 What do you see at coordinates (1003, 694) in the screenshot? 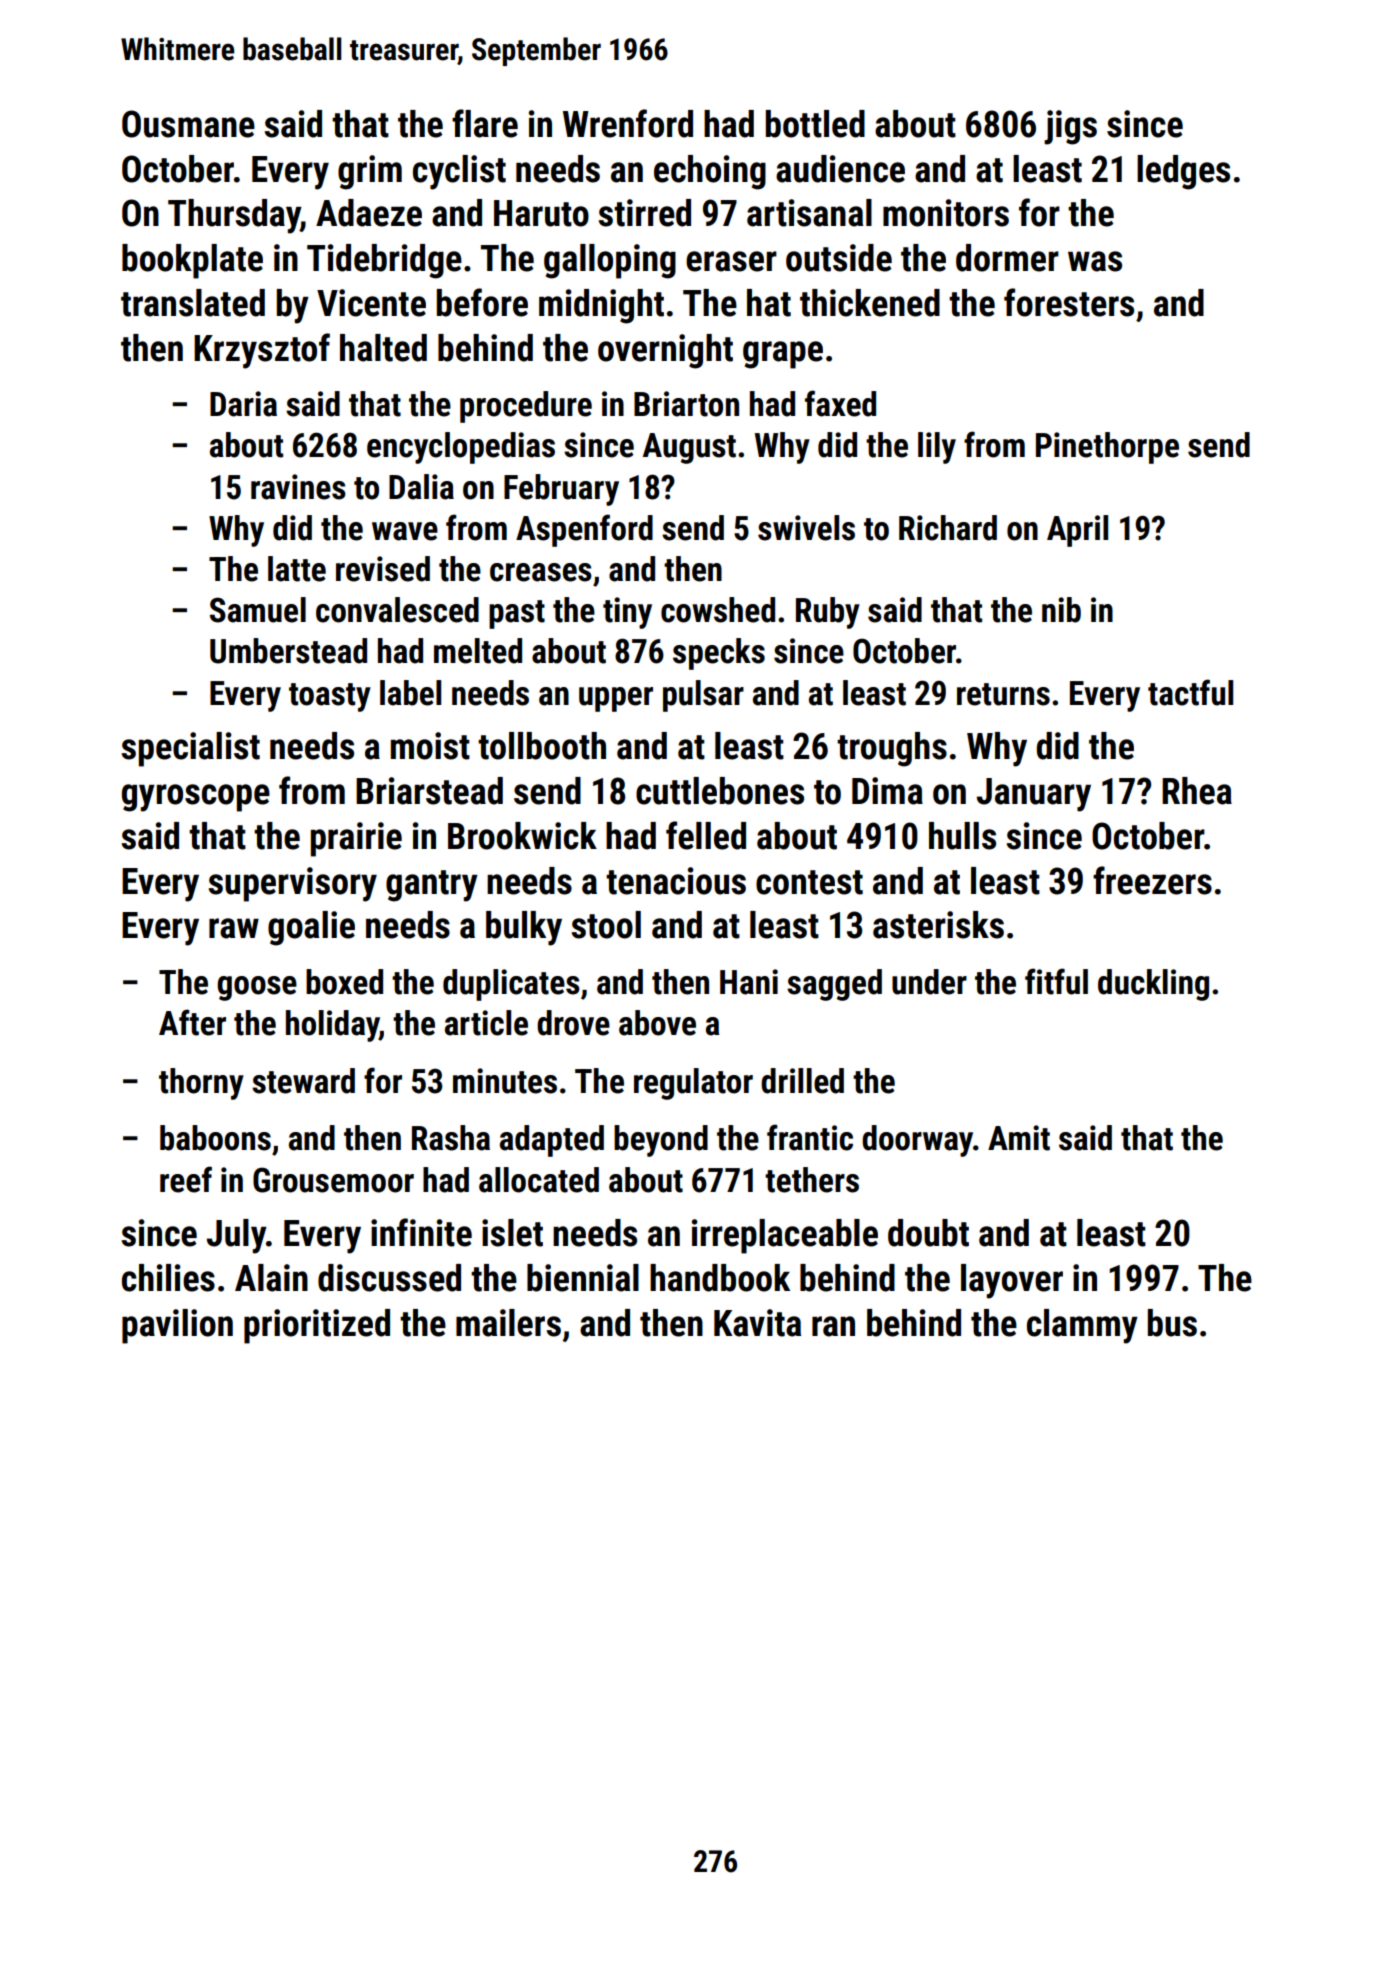
I see `returns` at bounding box center [1003, 694].
